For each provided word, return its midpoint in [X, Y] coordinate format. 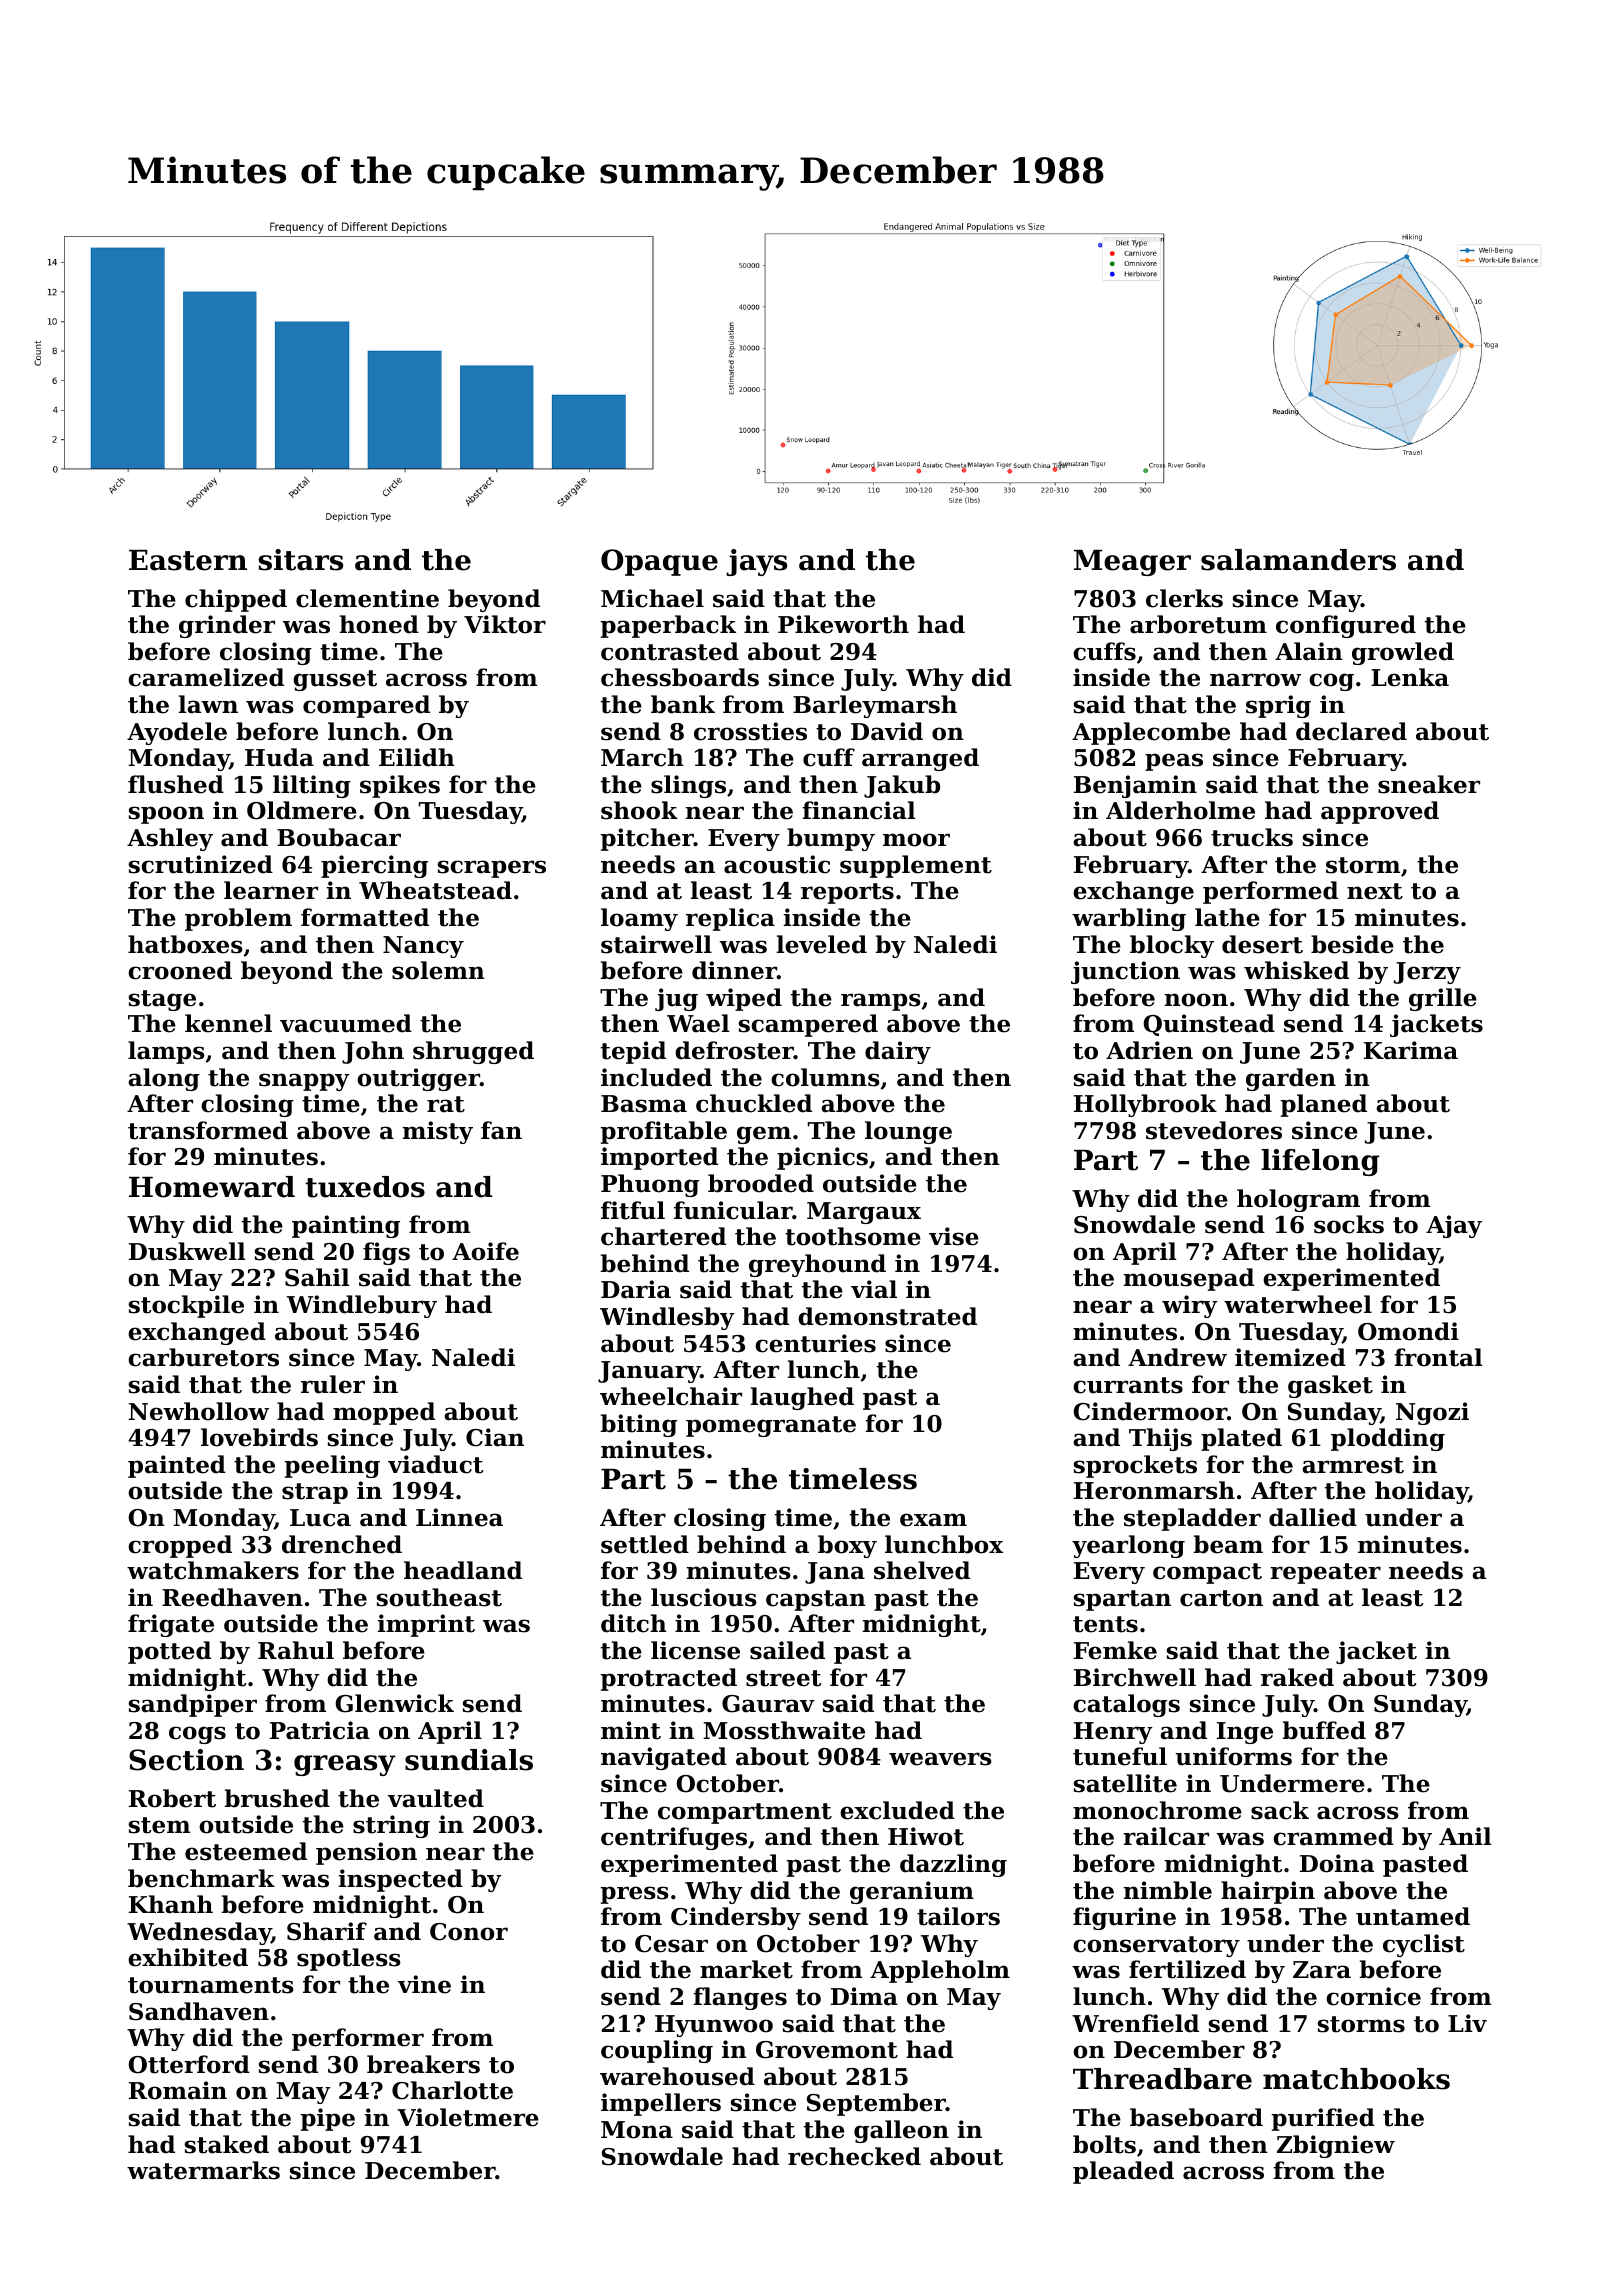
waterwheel [1298, 1304]
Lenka [1410, 677]
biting [639, 1425]
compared [366, 706]
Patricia [320, 1730]
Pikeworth [843, 624]
